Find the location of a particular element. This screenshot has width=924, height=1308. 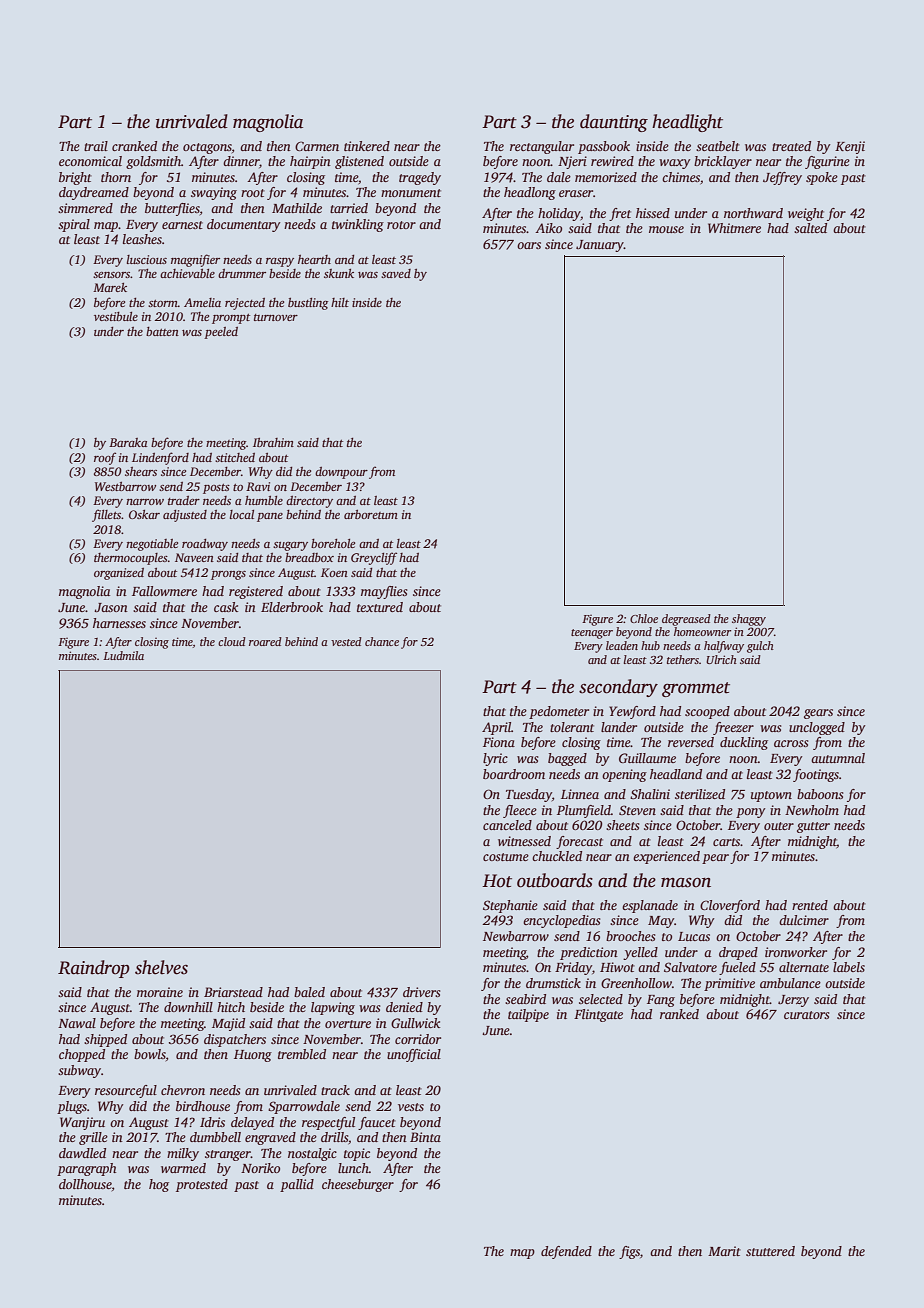

hilt is located at coordinates (340, 302).
